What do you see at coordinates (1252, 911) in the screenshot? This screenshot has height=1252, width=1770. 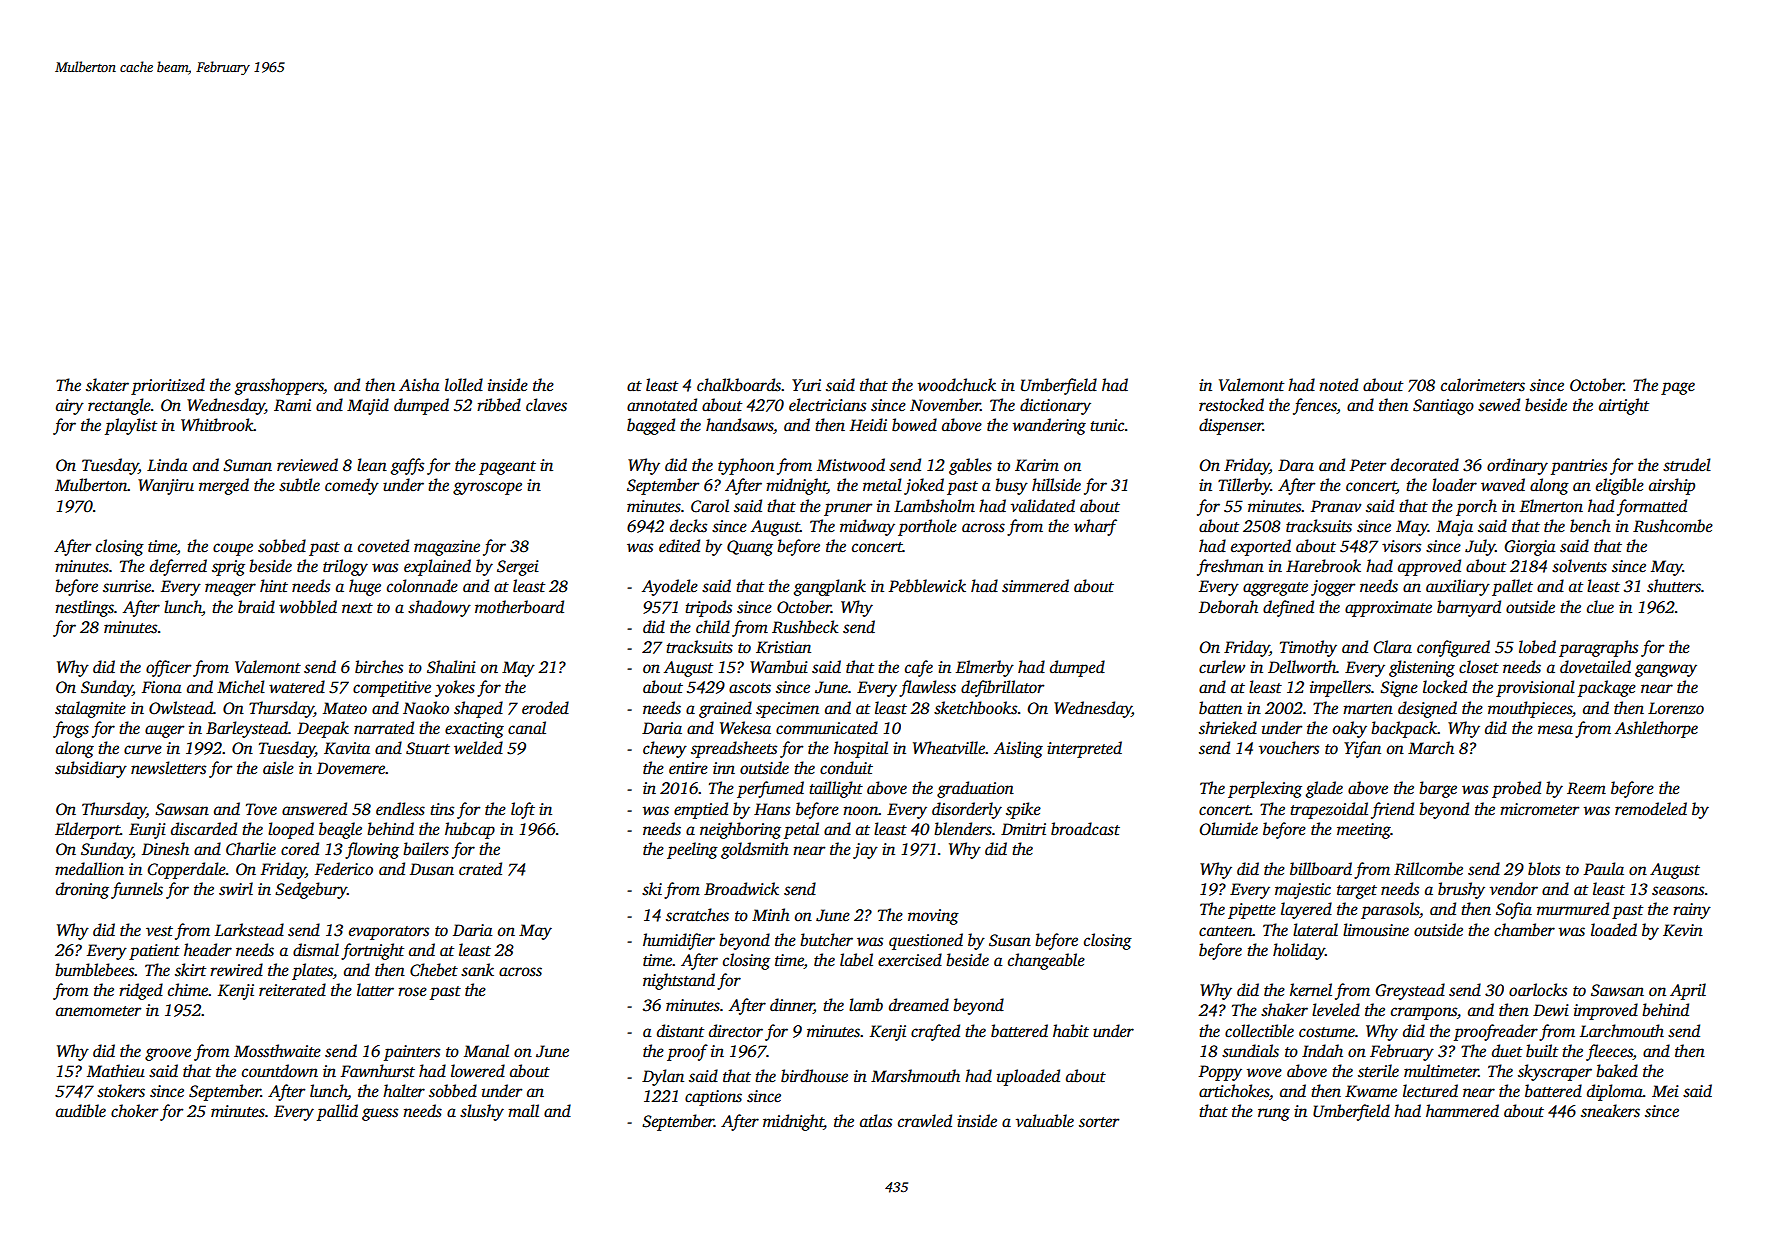 I see `pipette` at bounding box center [1252, 911].
